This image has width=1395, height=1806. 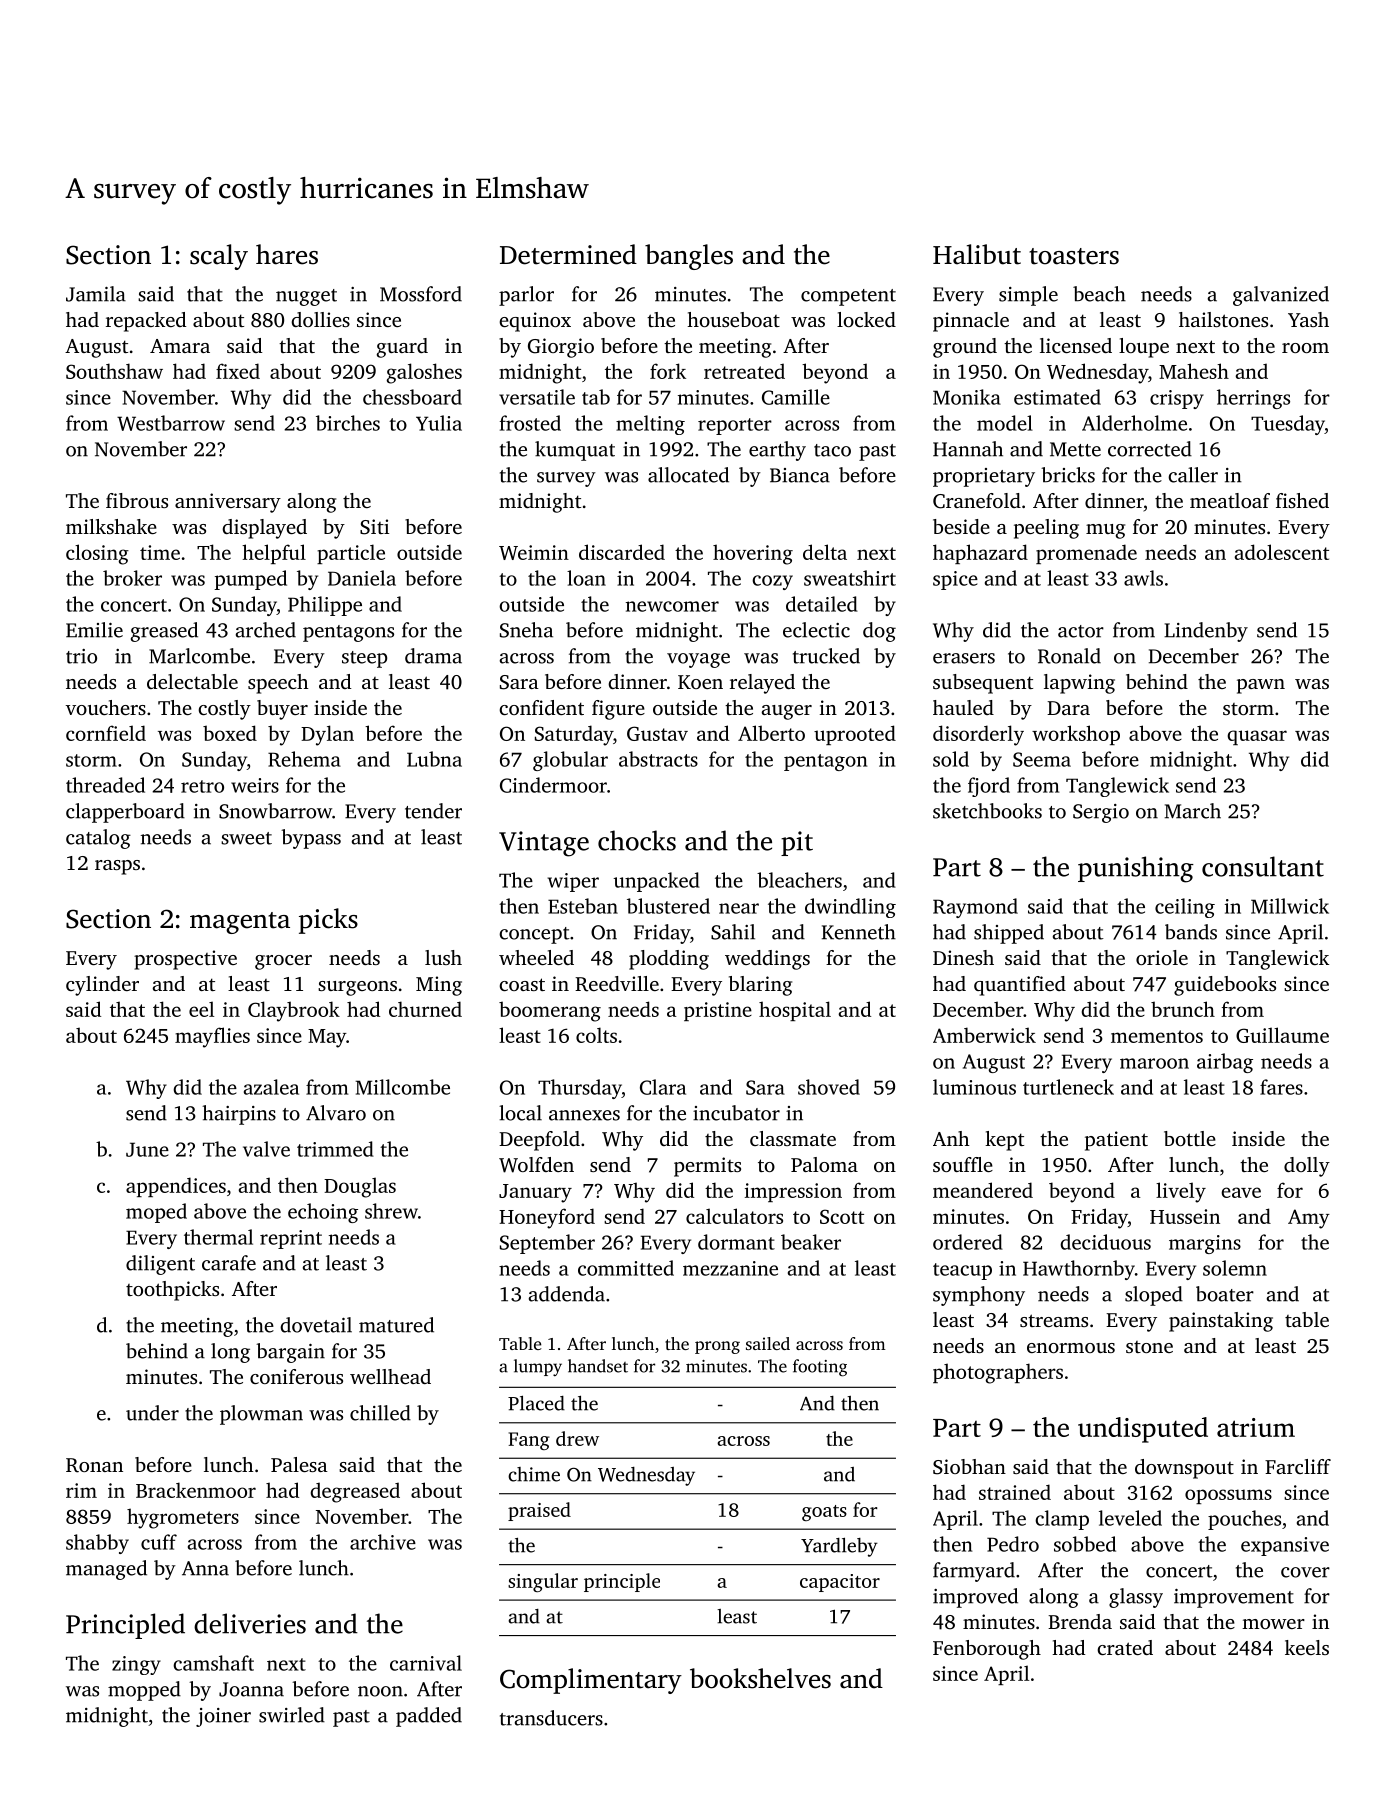 What do you see at coordinates (1009, 934) in the image?
I see `shipped` at bounding box center [1009, 934].
